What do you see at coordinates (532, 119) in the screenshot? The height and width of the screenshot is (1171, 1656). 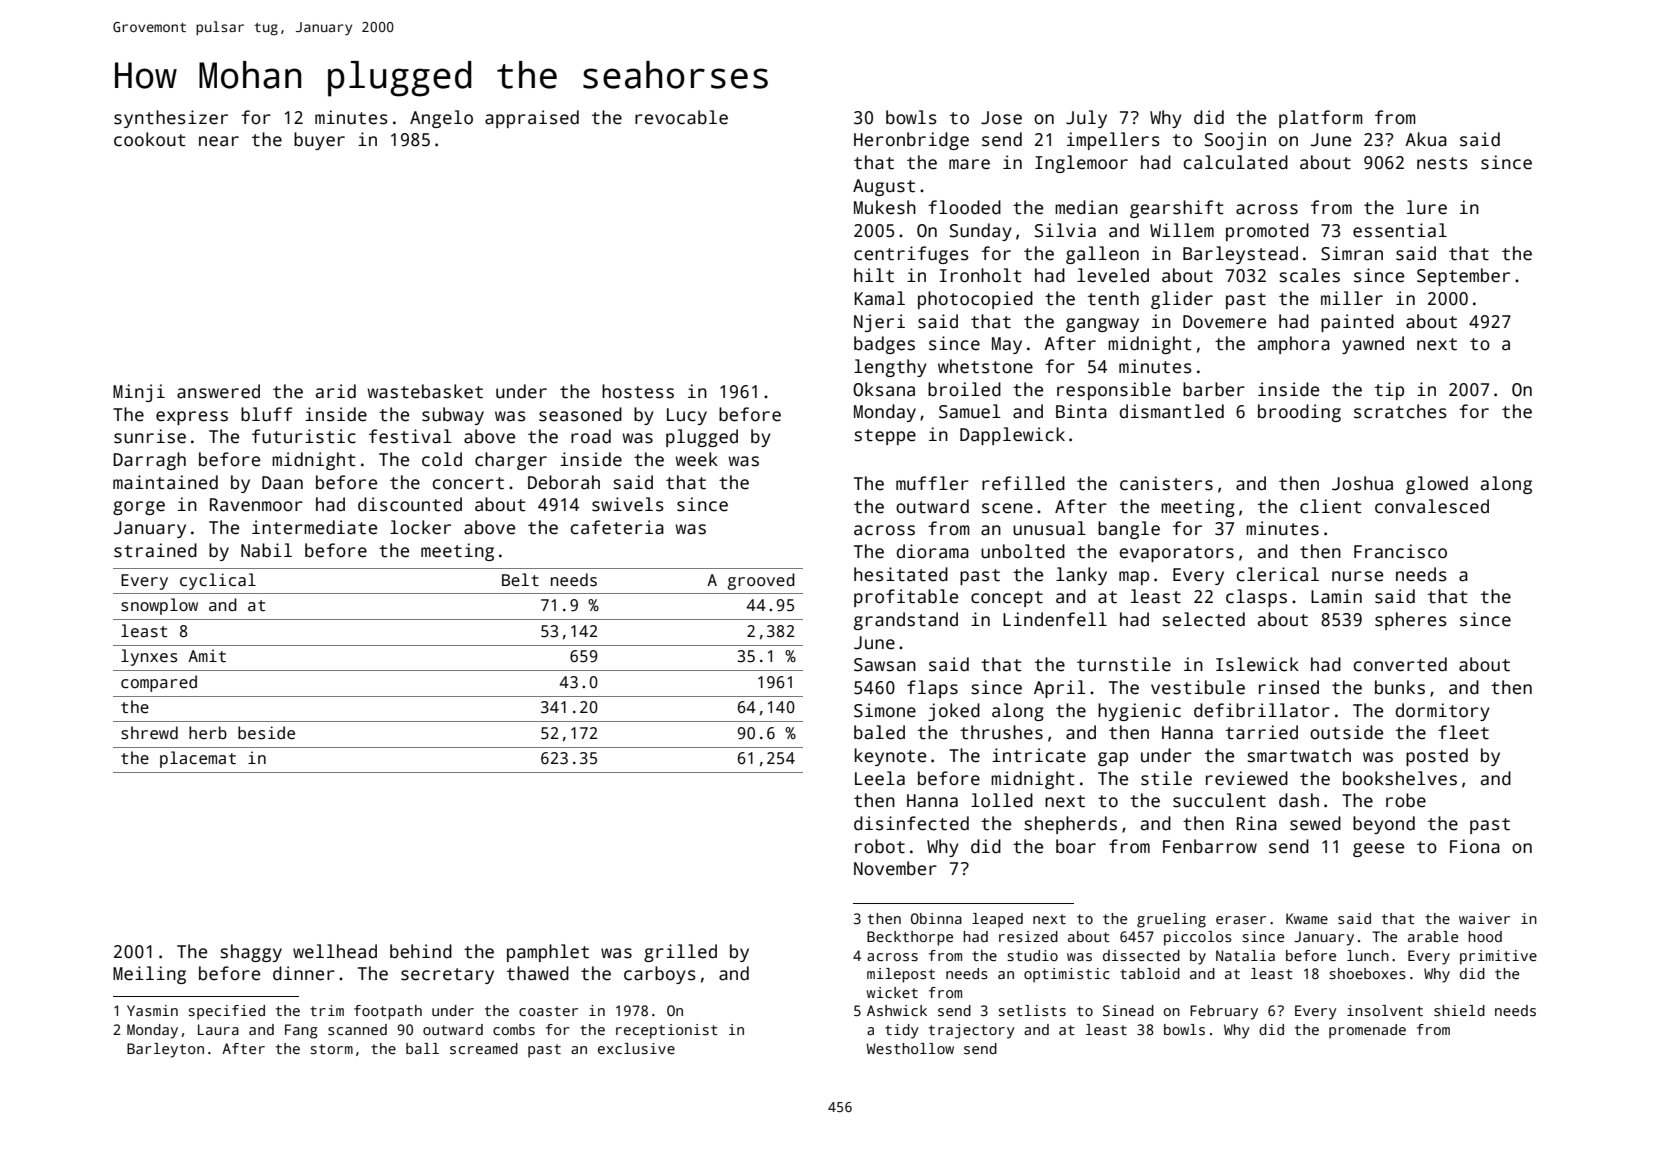 I see `appraised` at bounding box center [532, 119].
